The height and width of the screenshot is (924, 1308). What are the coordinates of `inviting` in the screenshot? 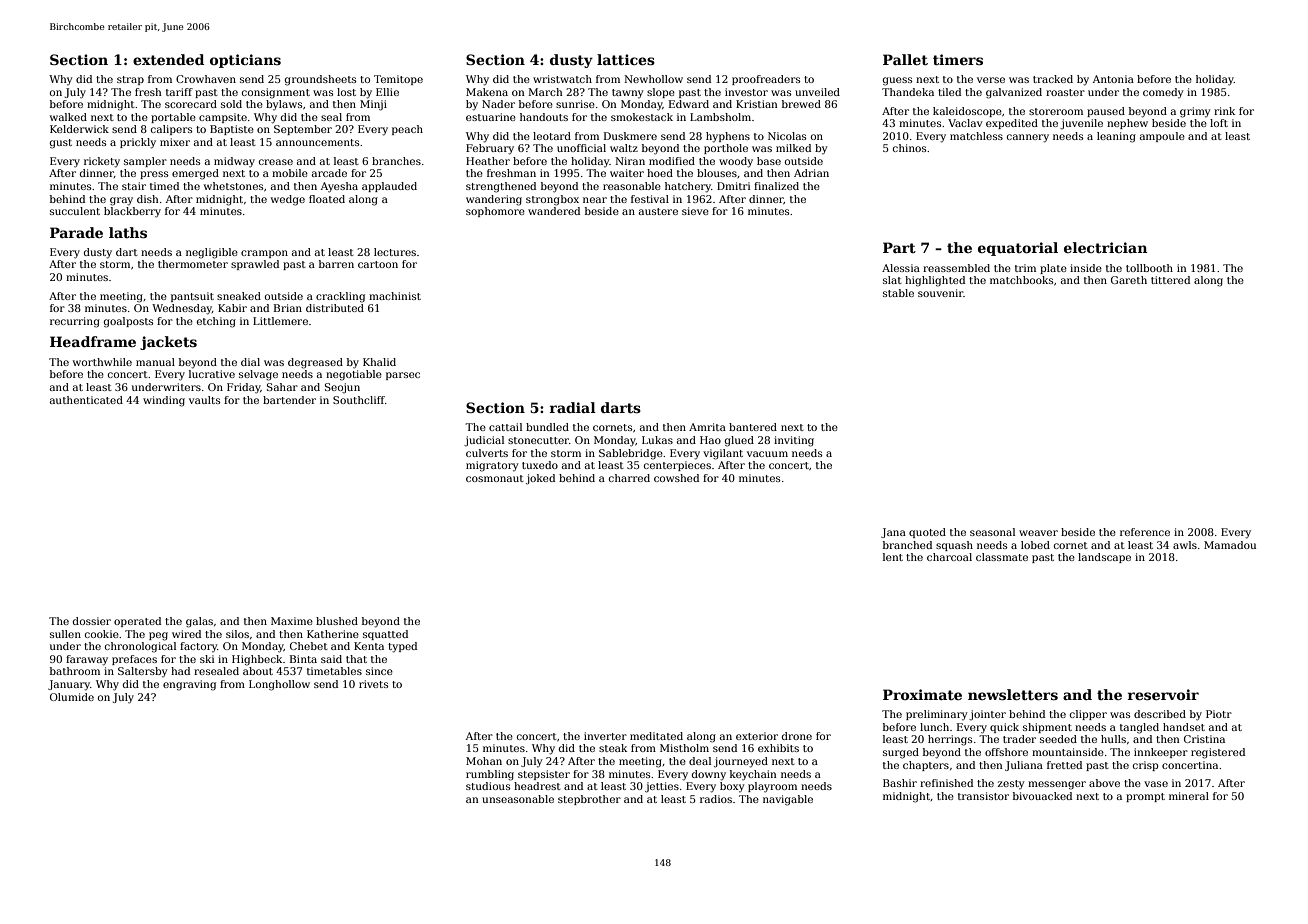 It's located at (794, 441).
